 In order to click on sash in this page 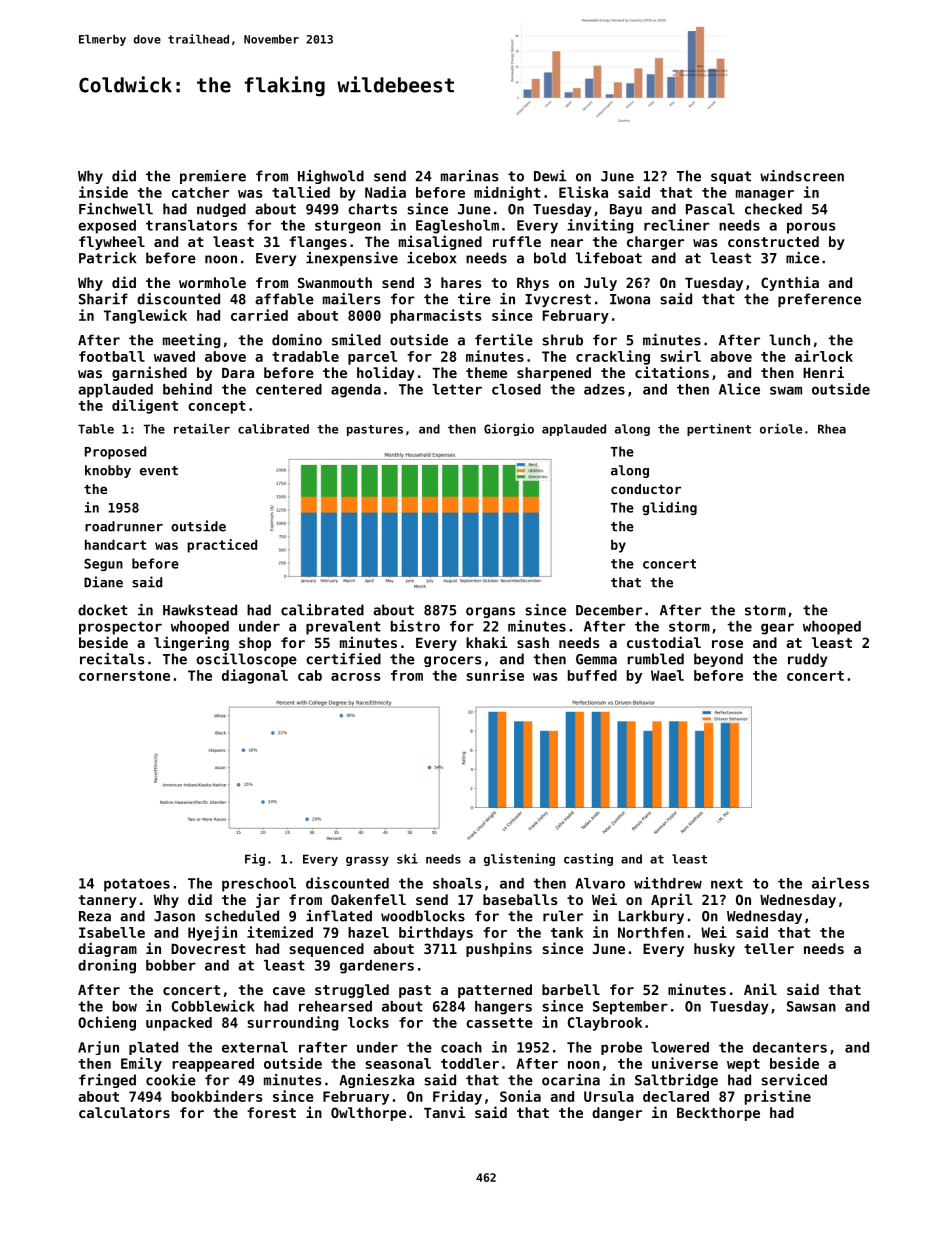, I will do `click(533, 642)`.
